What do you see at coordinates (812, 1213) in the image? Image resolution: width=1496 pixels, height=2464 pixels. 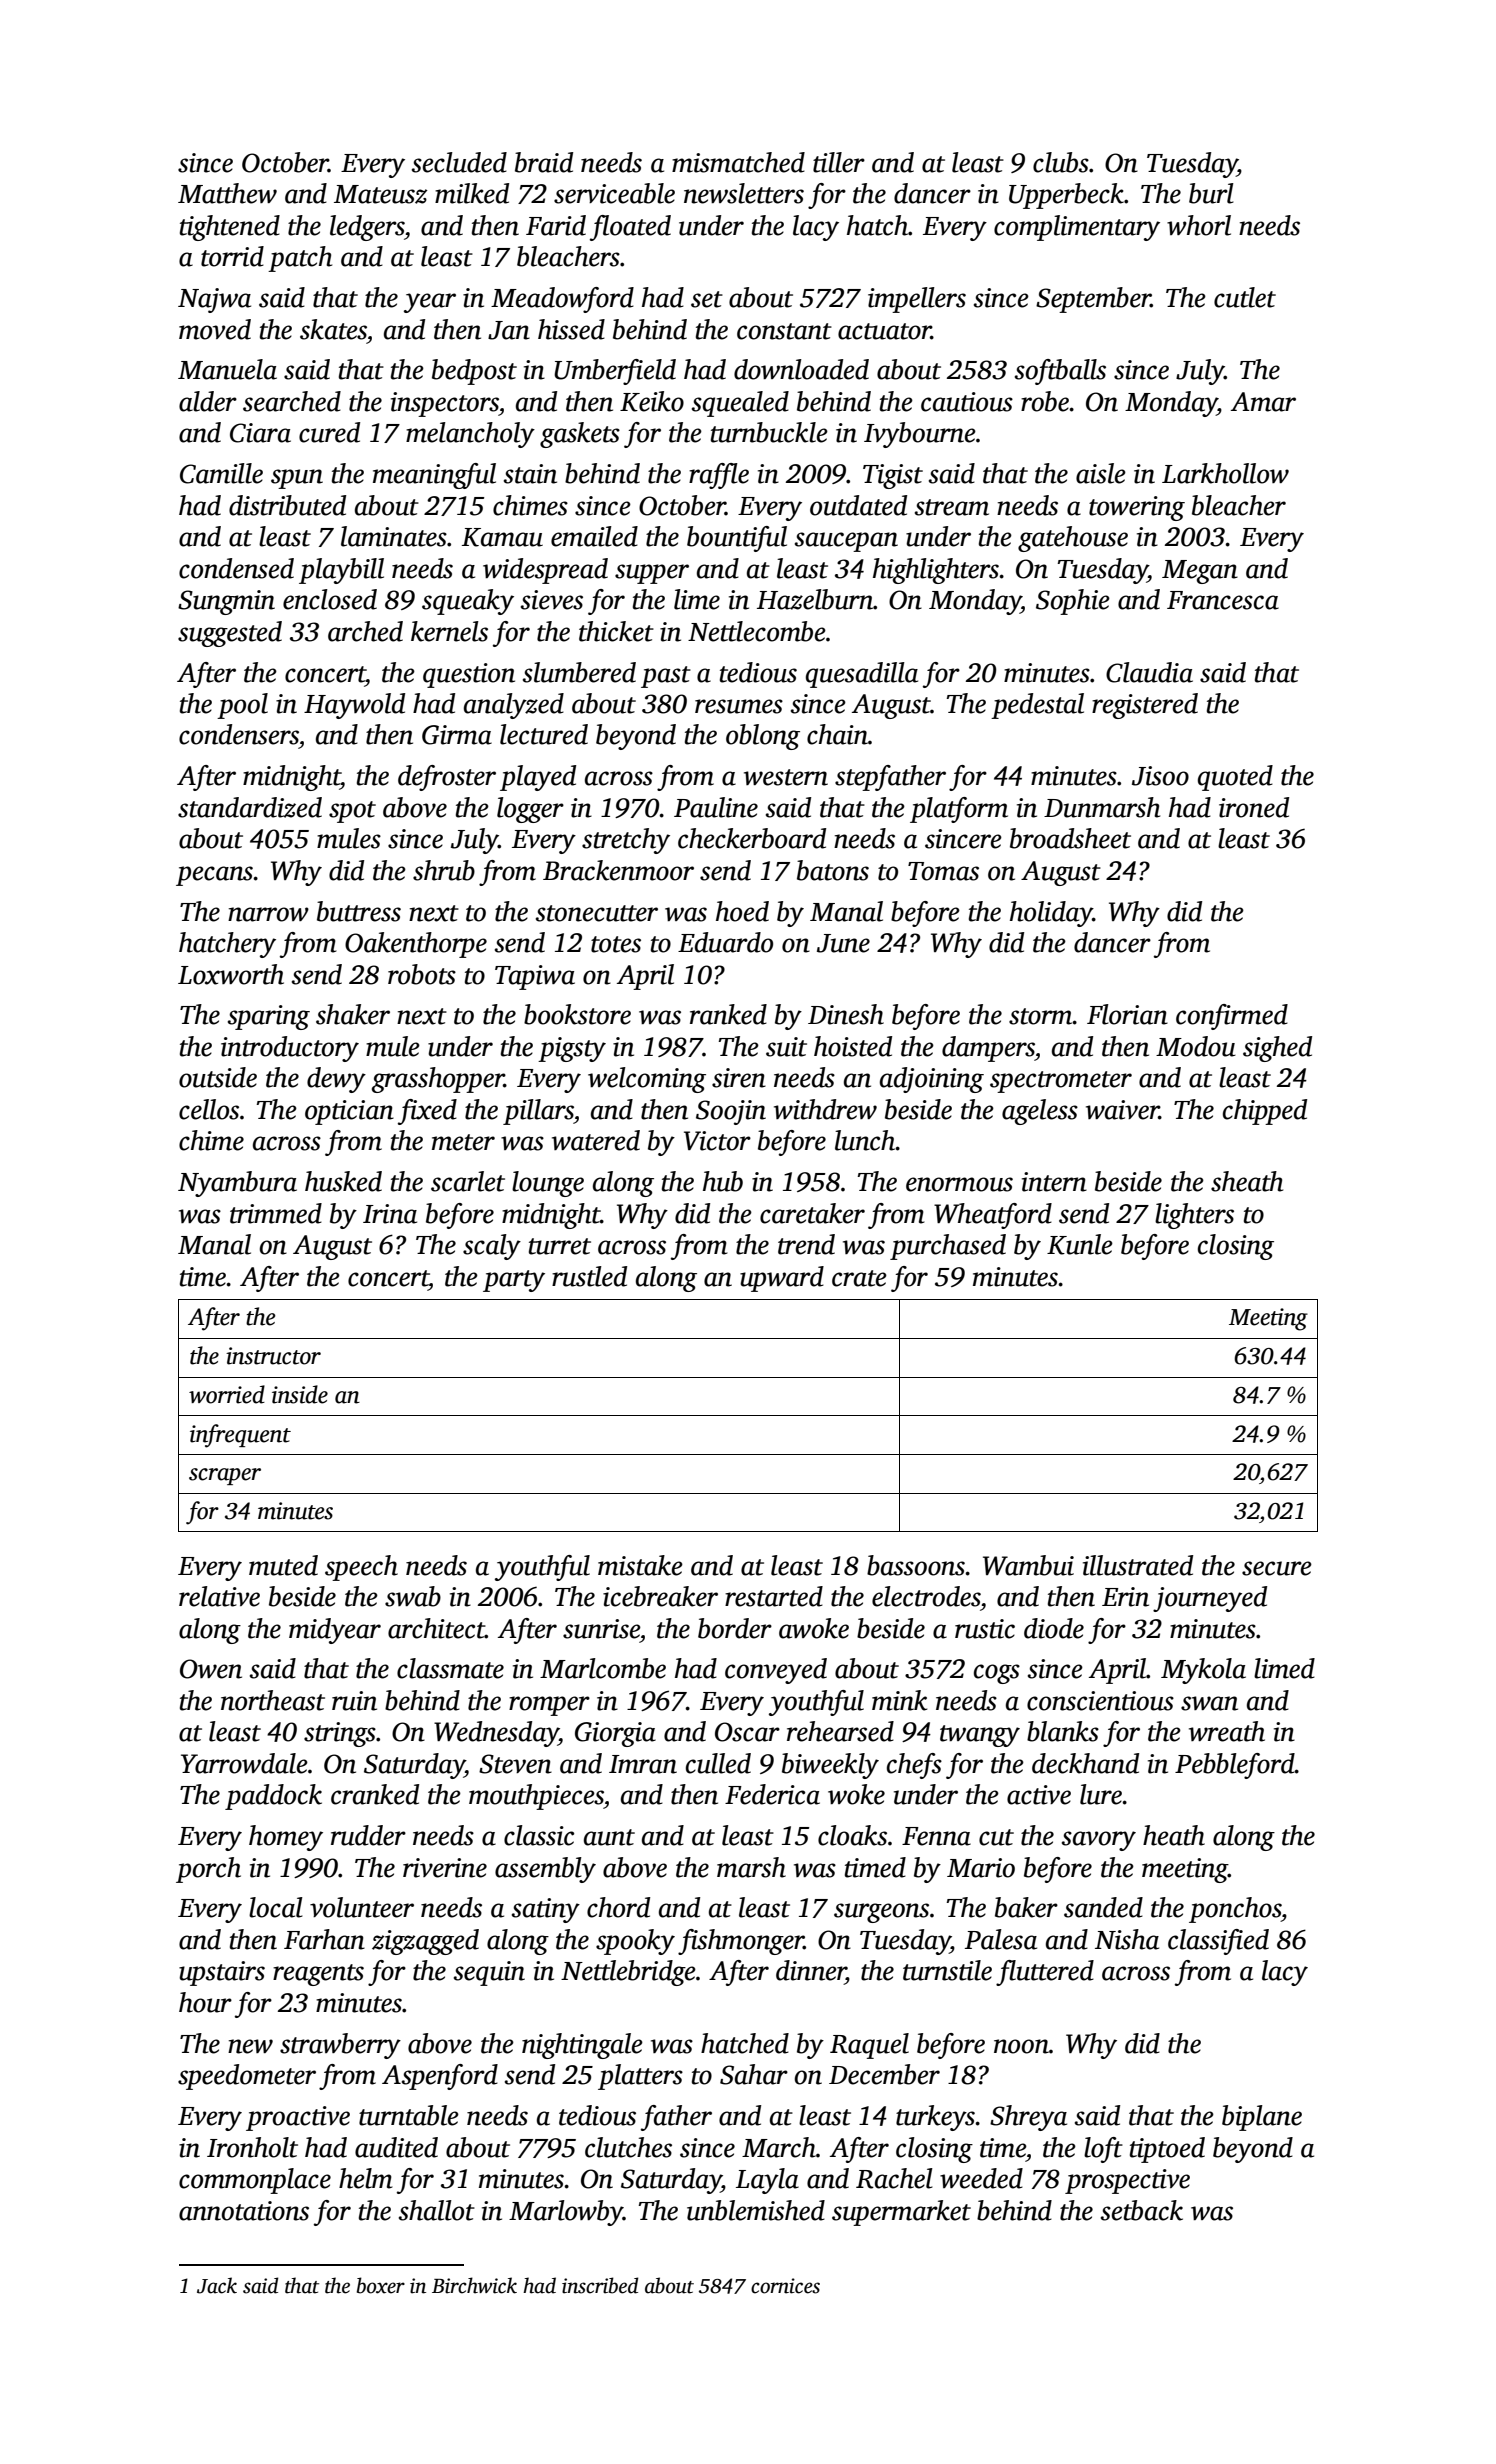 I see `caretaker` at bounding box center [812, 1213].
